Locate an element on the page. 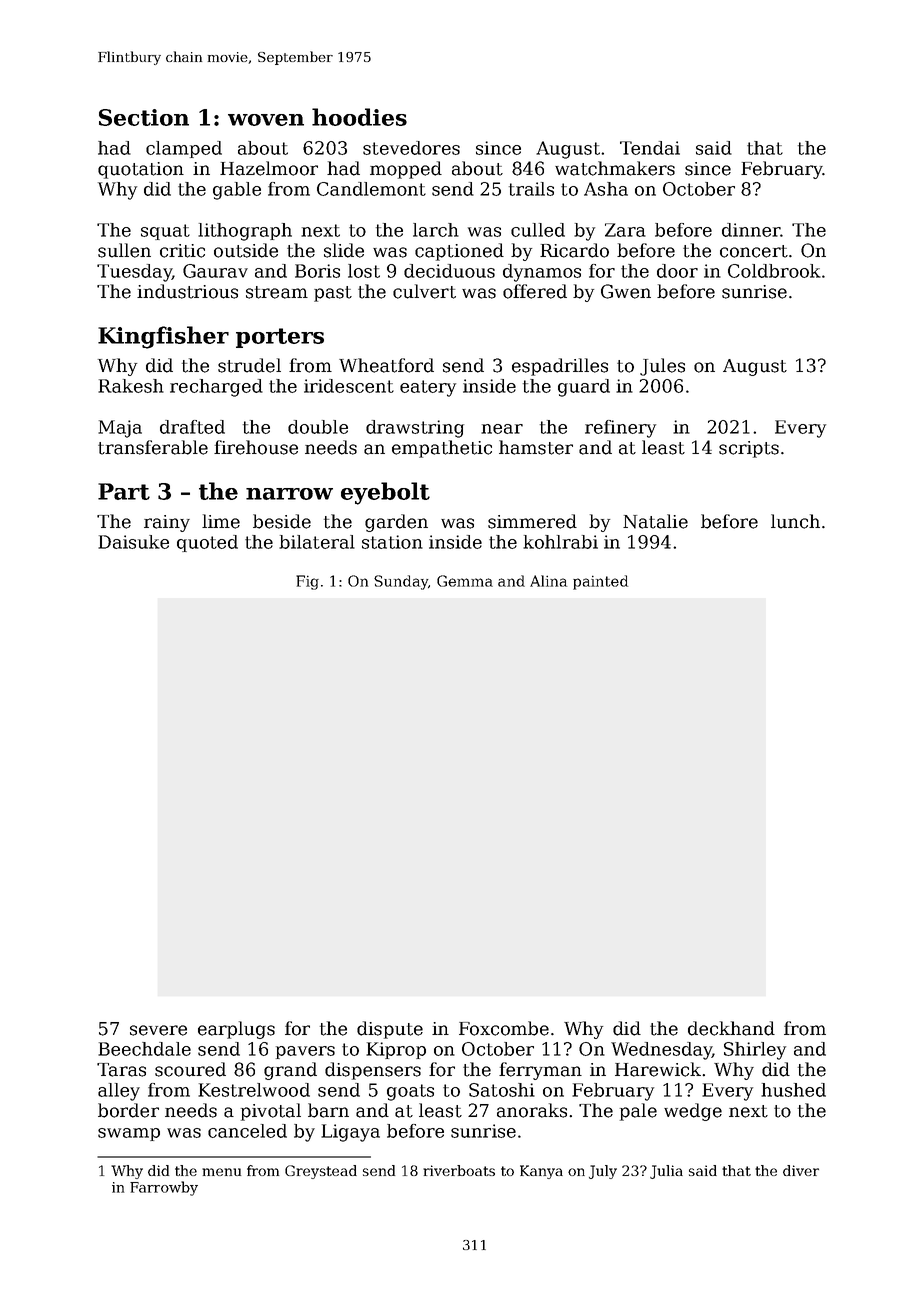 The width and height of the page is (924, 1308). grand is located at coordinates (290, 1071).
